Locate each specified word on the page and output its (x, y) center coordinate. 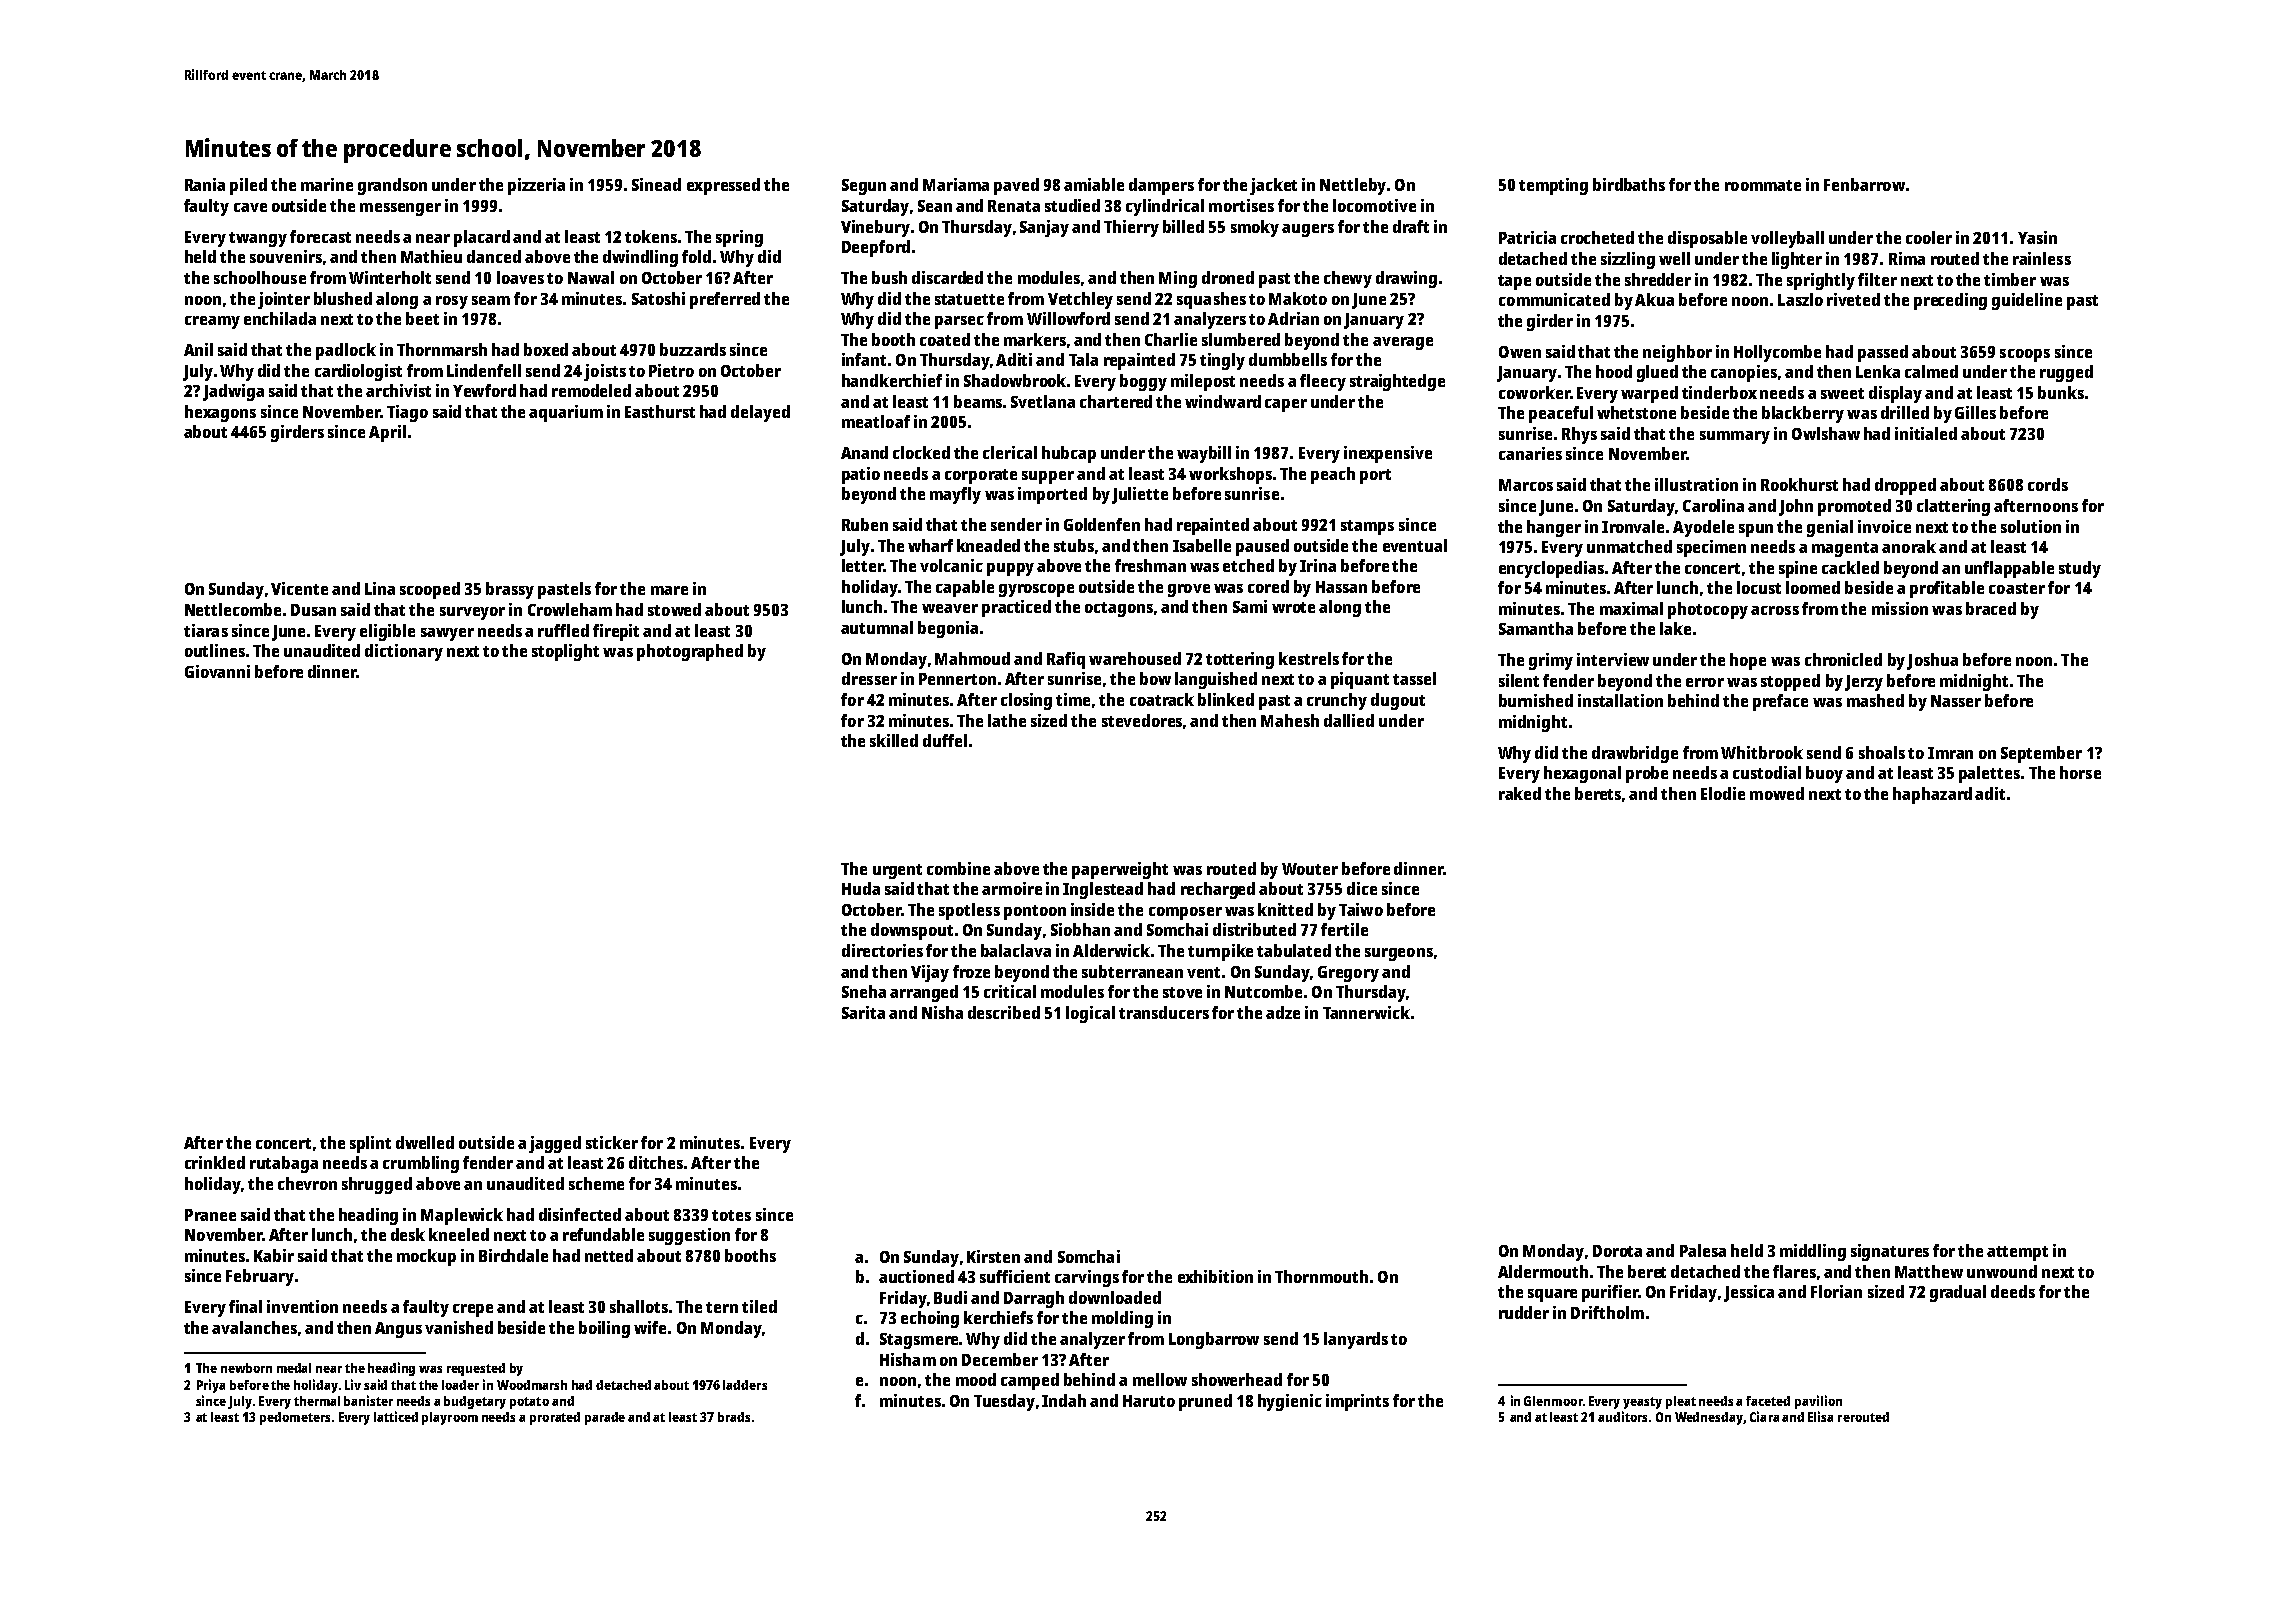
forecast (320, 236)
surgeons (1399, 954)
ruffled (563, 630)
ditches (656, 1162)
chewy (1348, 279)
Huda (861, 888)
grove (1189, 590)
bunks (2061, 392)
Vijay (930, 973)
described (1004, 1012)
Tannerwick (1366, 1012)
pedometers (295, 1418)
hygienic (1290, 1402)
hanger (1554, 528)
